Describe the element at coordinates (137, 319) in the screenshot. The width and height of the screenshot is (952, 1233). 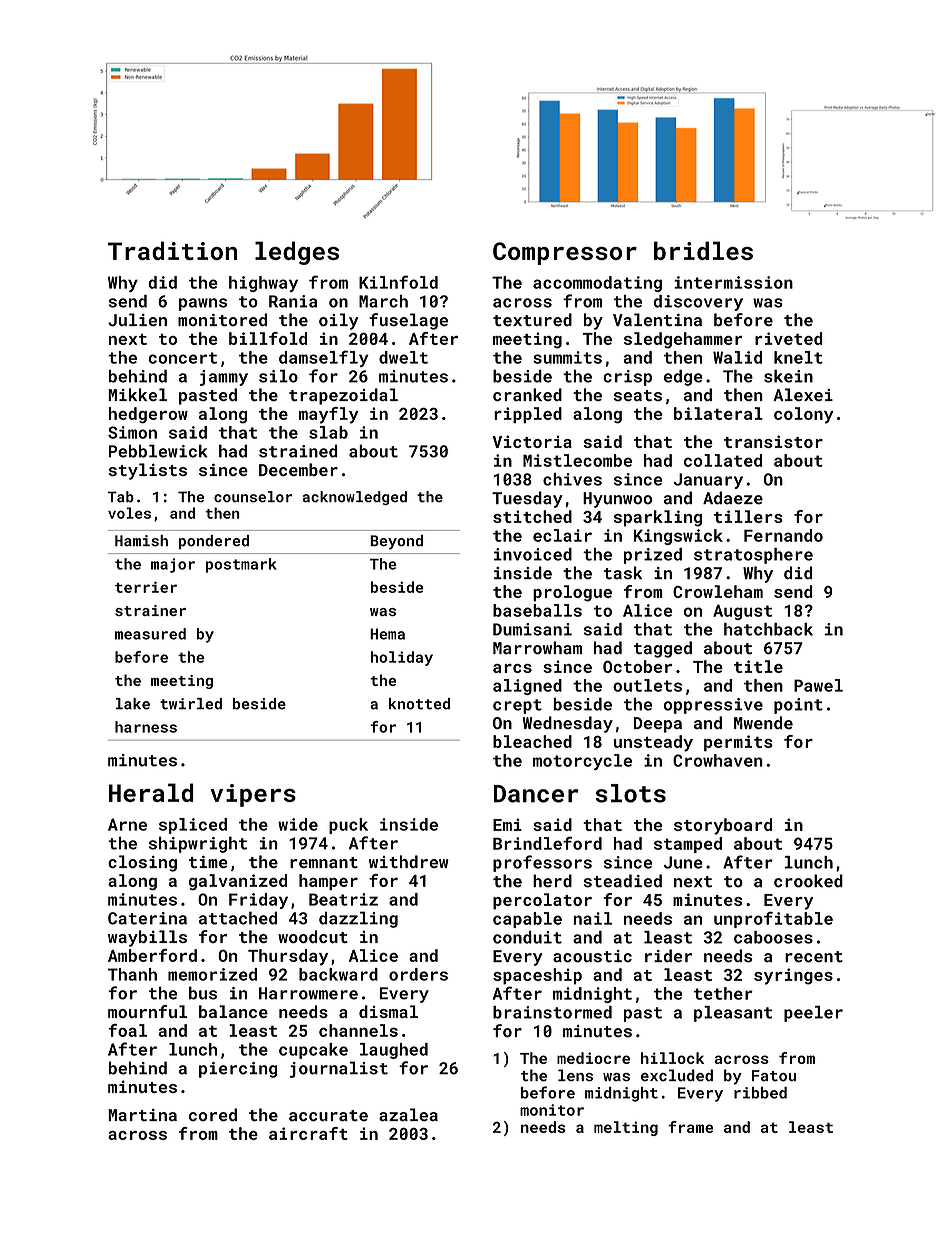
I see `Julien` at that location.
